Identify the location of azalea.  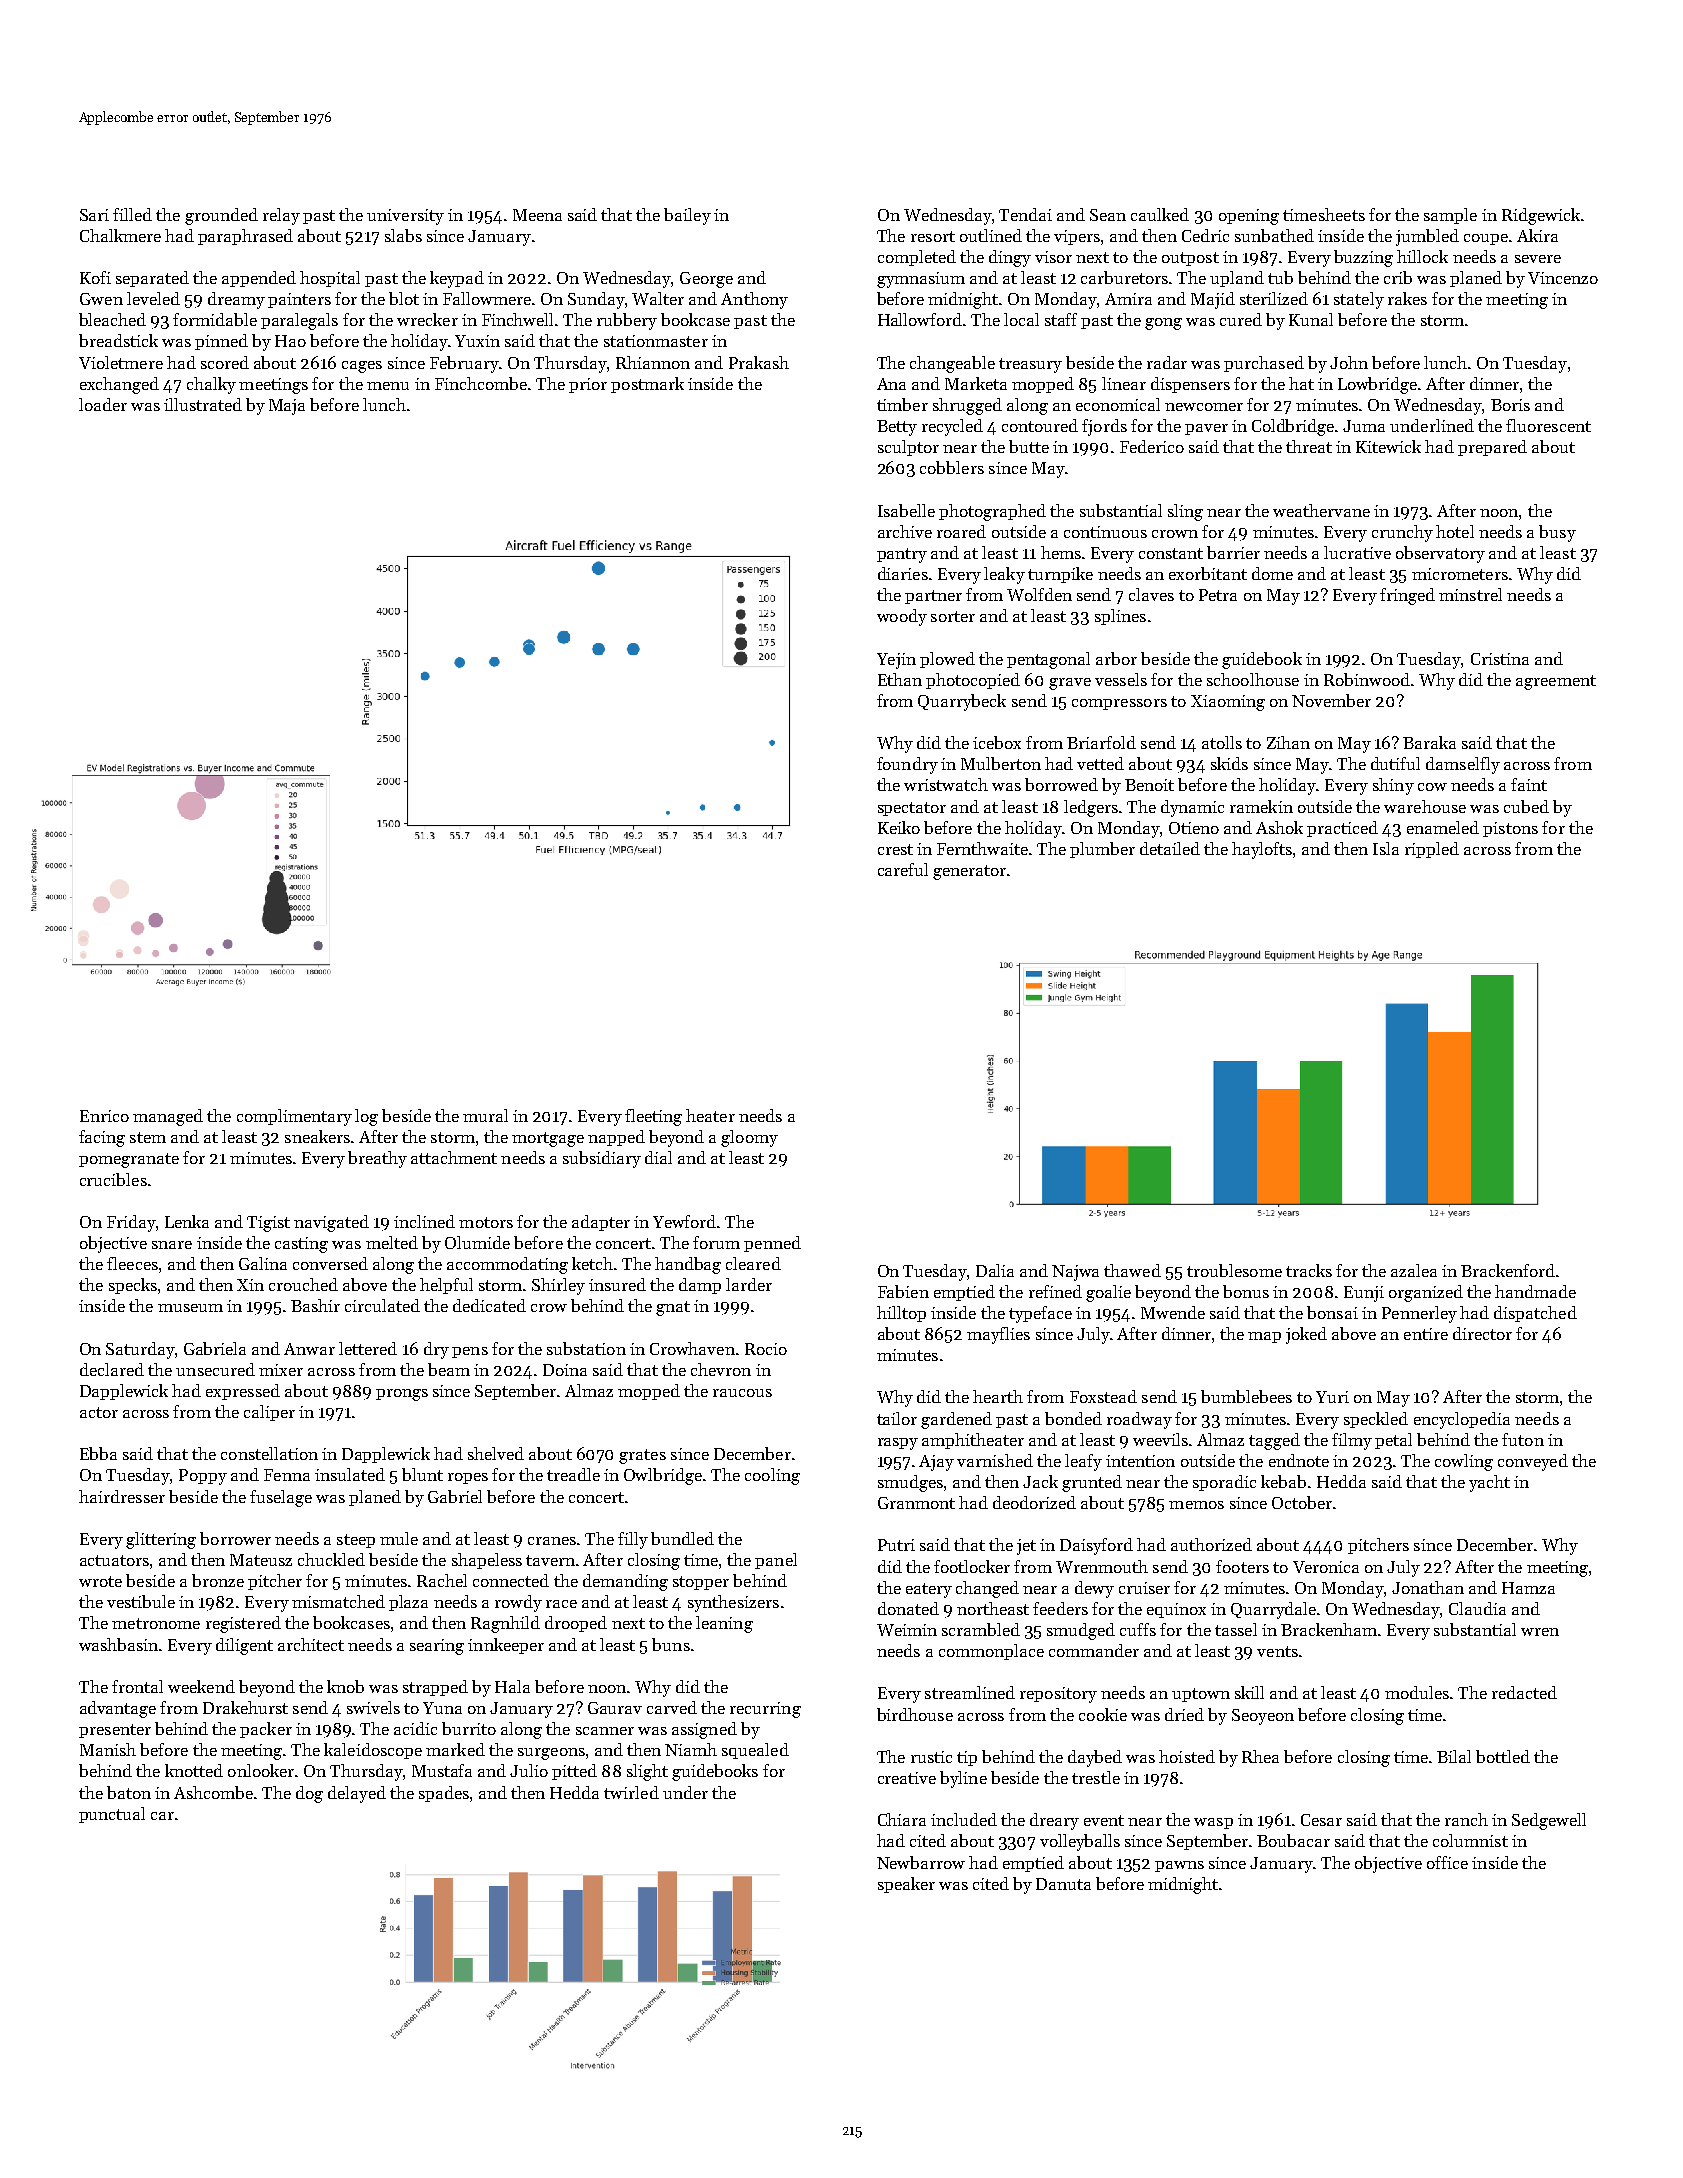
(1414, 1270).
